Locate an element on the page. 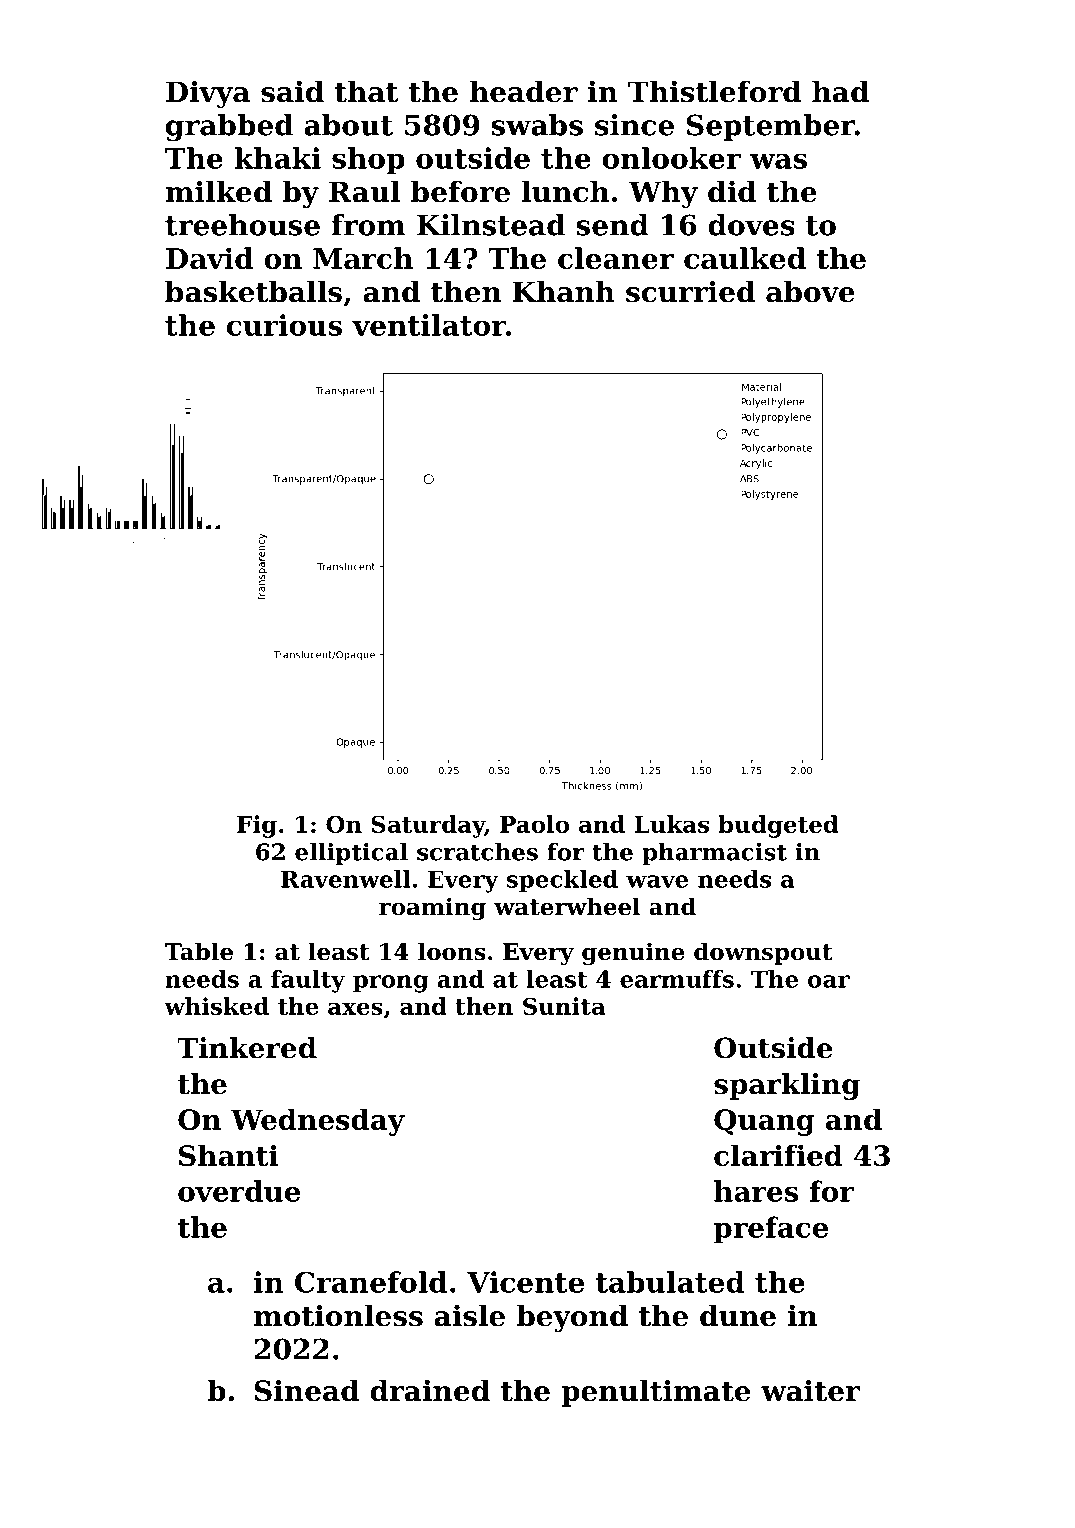 The height and width of the page is (1528, 1075). Vicente is located at coordinates (525, 1282).
